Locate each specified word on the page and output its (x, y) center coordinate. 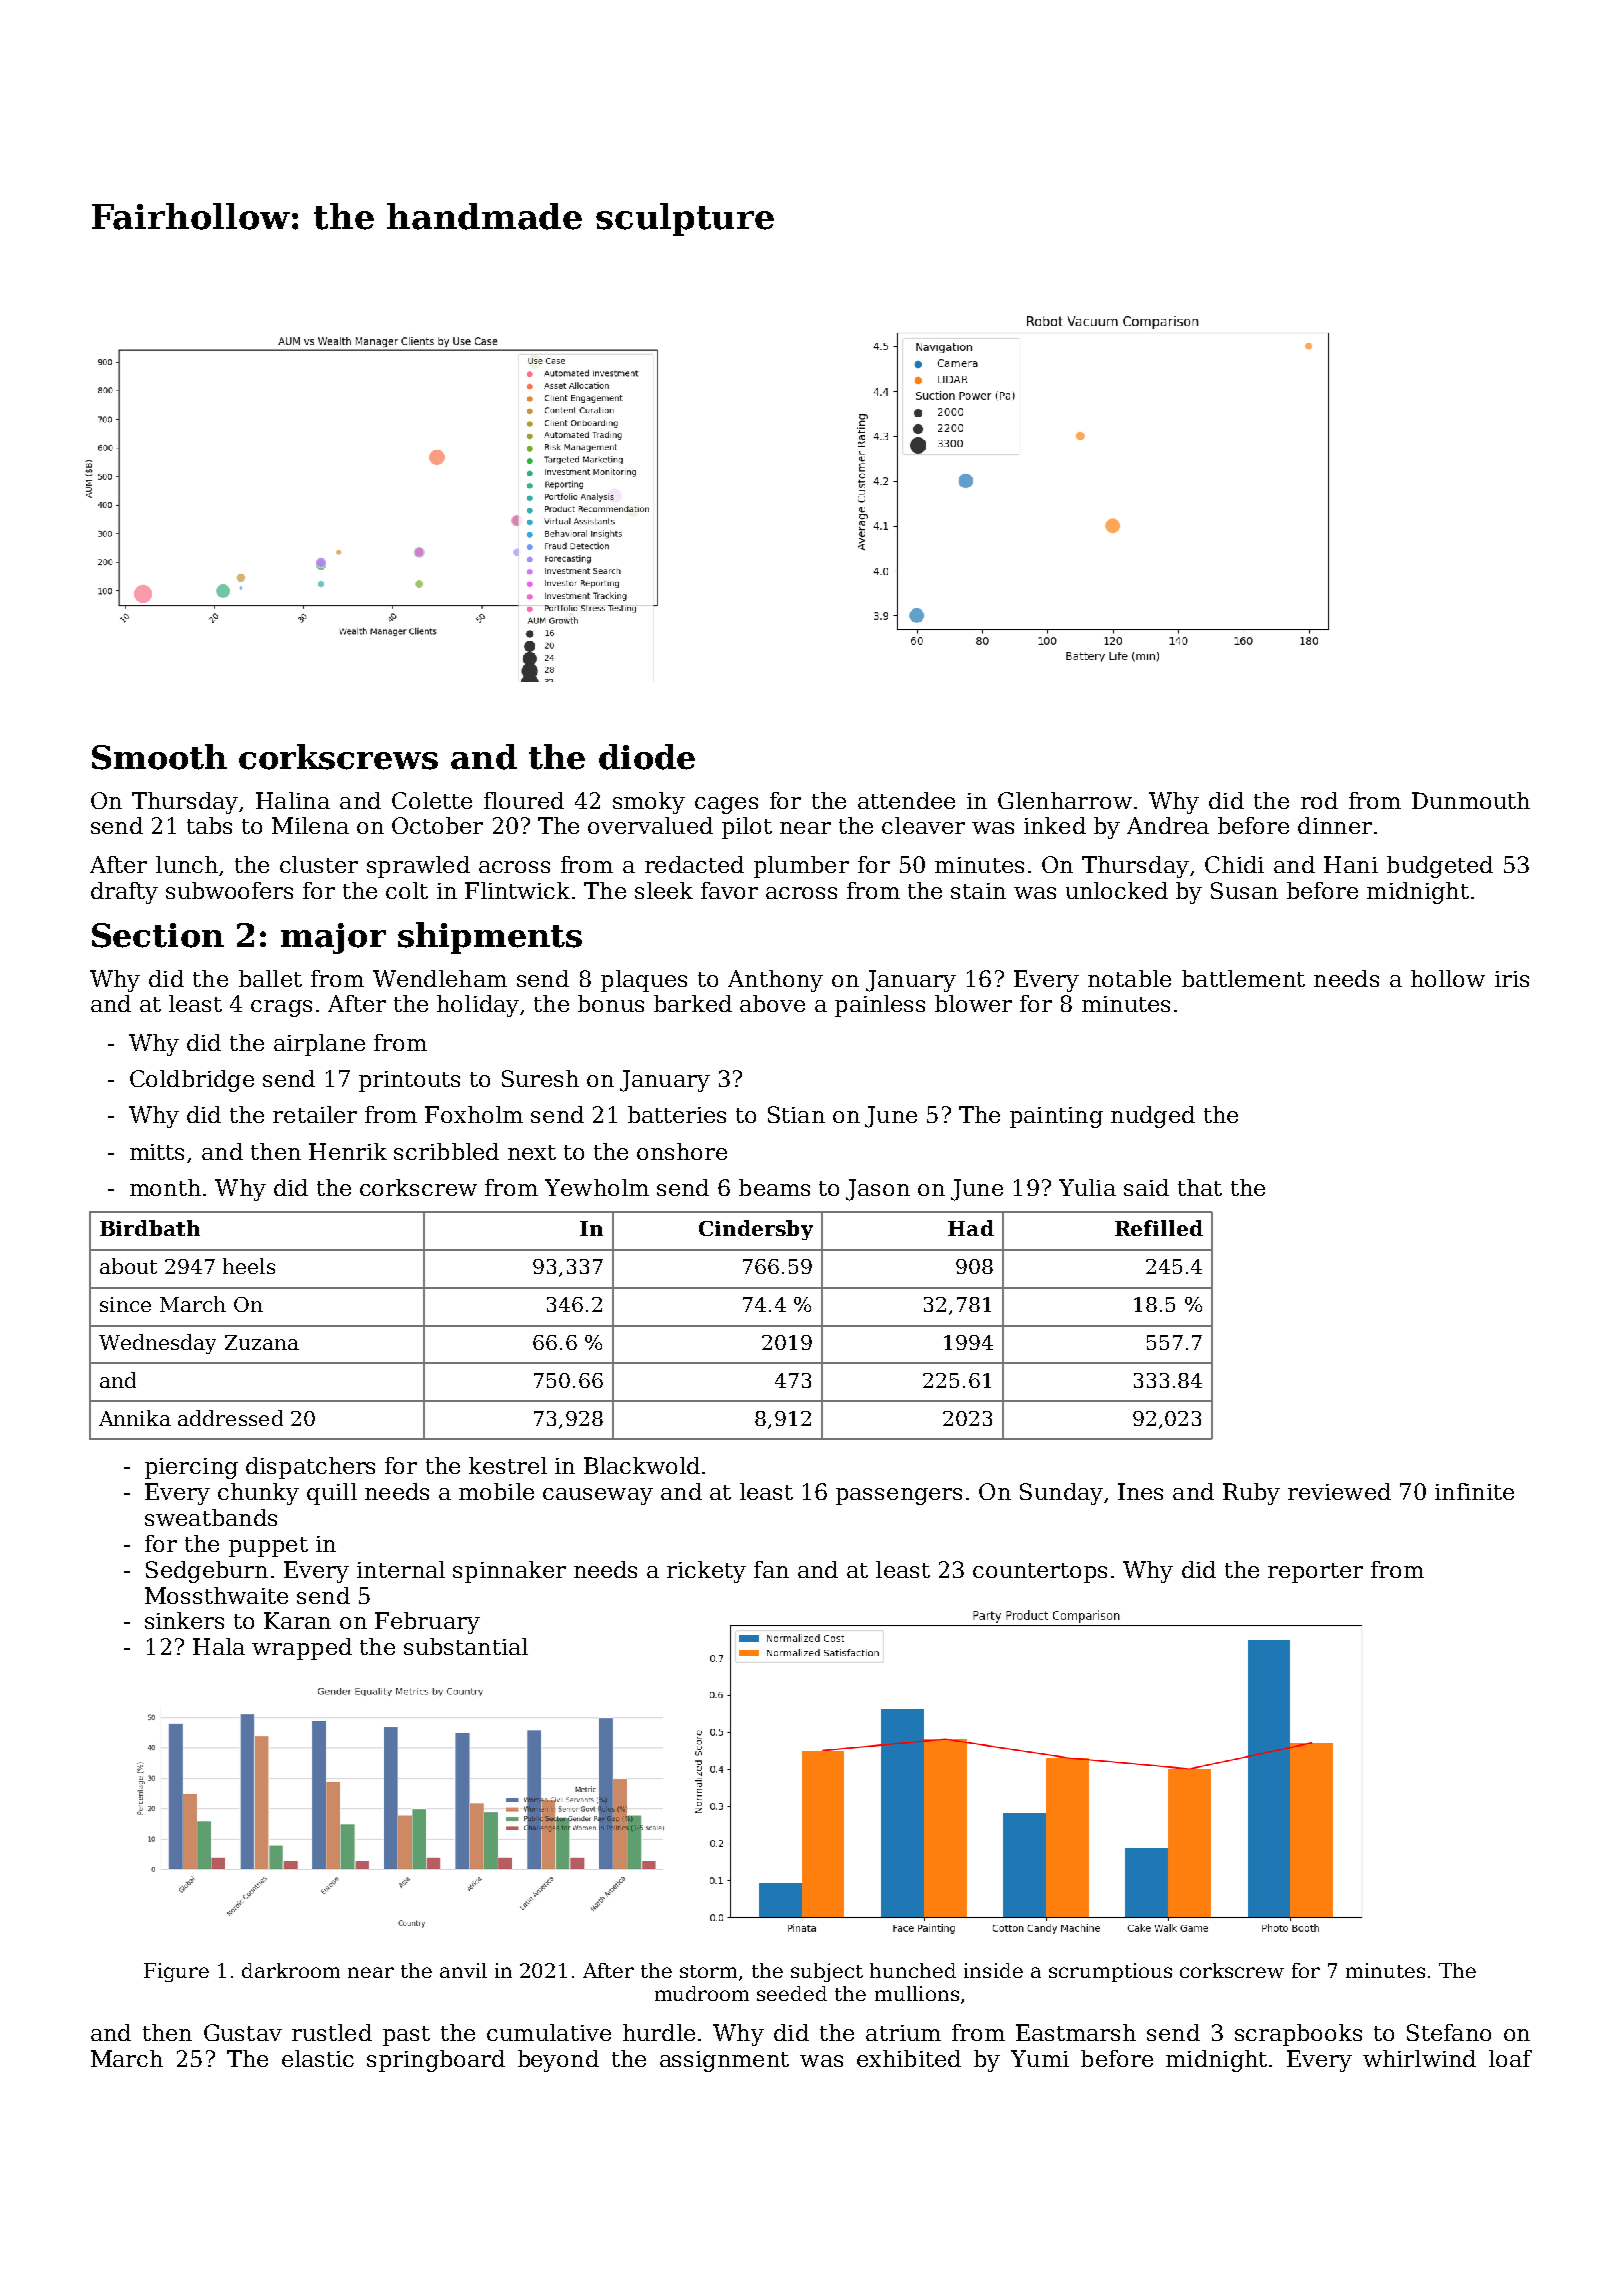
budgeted (1440, 867)
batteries (677, 1114)
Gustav (243, 2032)
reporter (1315, 1573)
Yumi (1040, 2058)
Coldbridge (192, 1081)
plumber (801, 867)
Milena (310, 825)
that (1200, 1187)
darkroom (291, 1970)
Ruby (1251, 1494)
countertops (1040, 1573)
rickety (706, 1572)
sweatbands (211, 1517)
